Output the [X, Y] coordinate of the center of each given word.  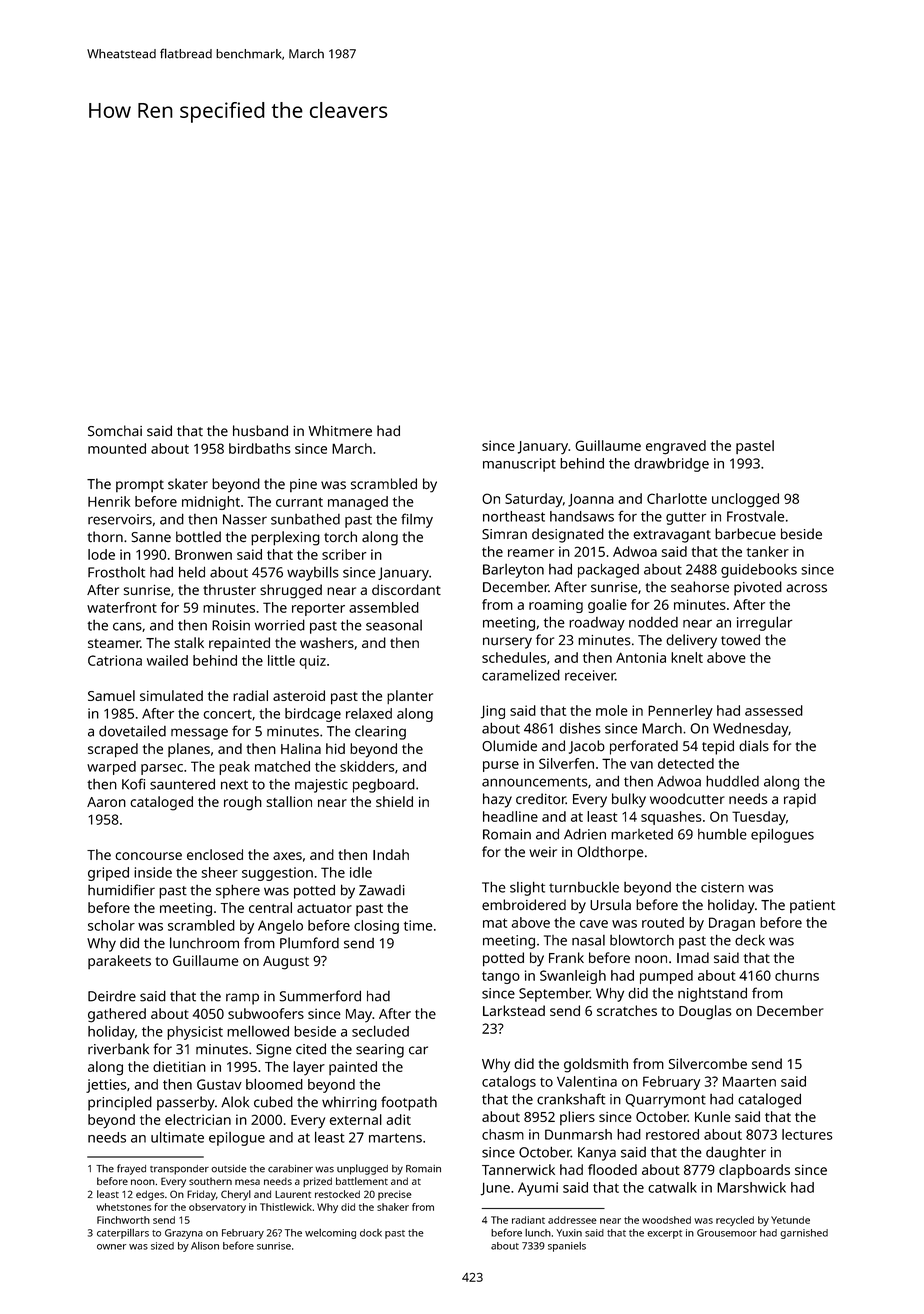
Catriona [115, 660]
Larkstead [514, 1010]
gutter [686, 518]
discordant [406, 589]
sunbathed [305, 519]
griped [108, 874]
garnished [804, 1234]
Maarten [749, 1082]
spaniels [567, 1247]
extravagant [672, 536]
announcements [535, 782]
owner [111, 1247]
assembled [384, 607]
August [286, 963]
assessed [774, 710]
